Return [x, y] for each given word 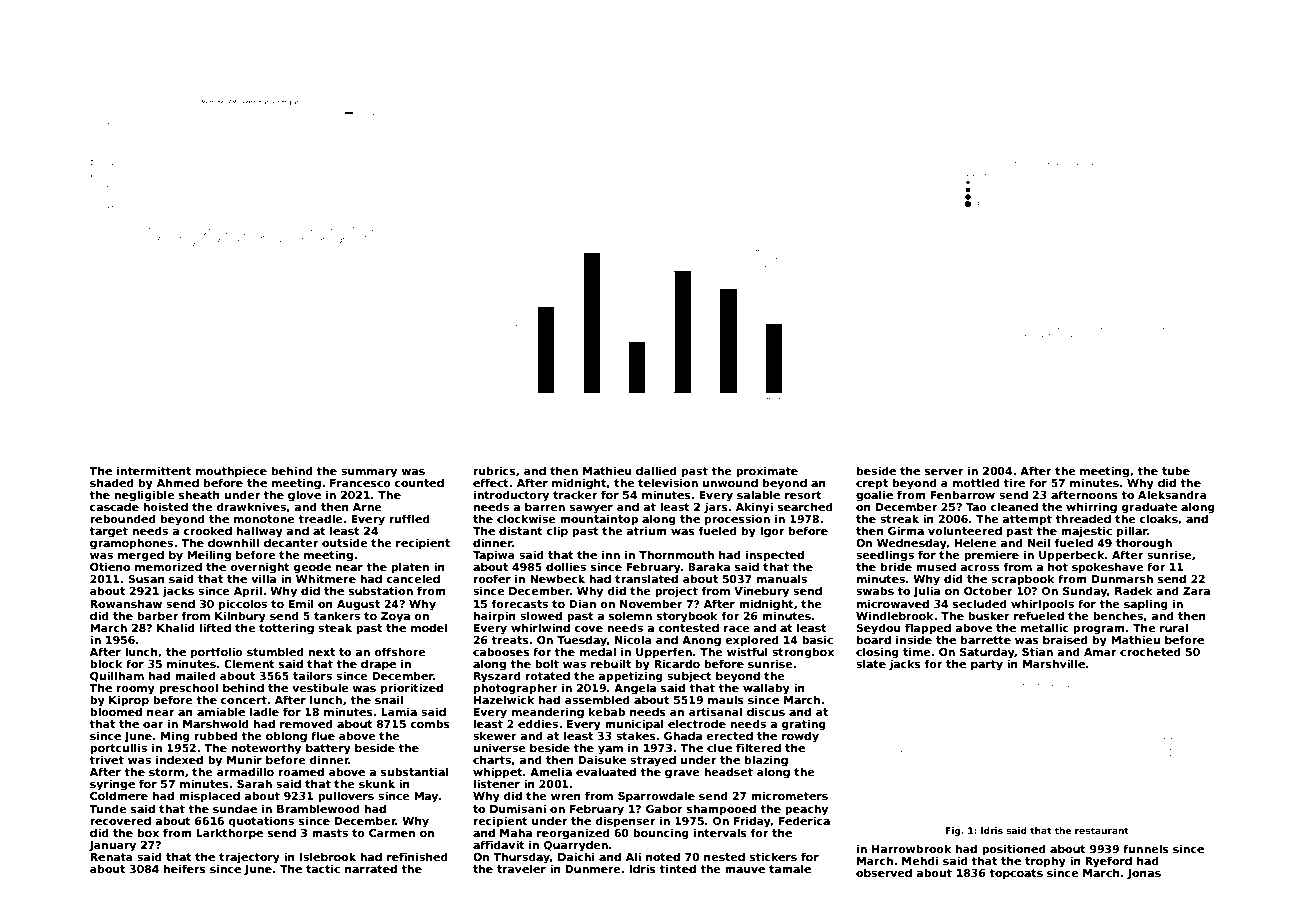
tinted [677, 868]
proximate [767, 471]
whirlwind [540, 627]
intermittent [154, 470]
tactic [323, 868]
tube [1176, 470]
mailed [195, 675]
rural [1174, 627]
